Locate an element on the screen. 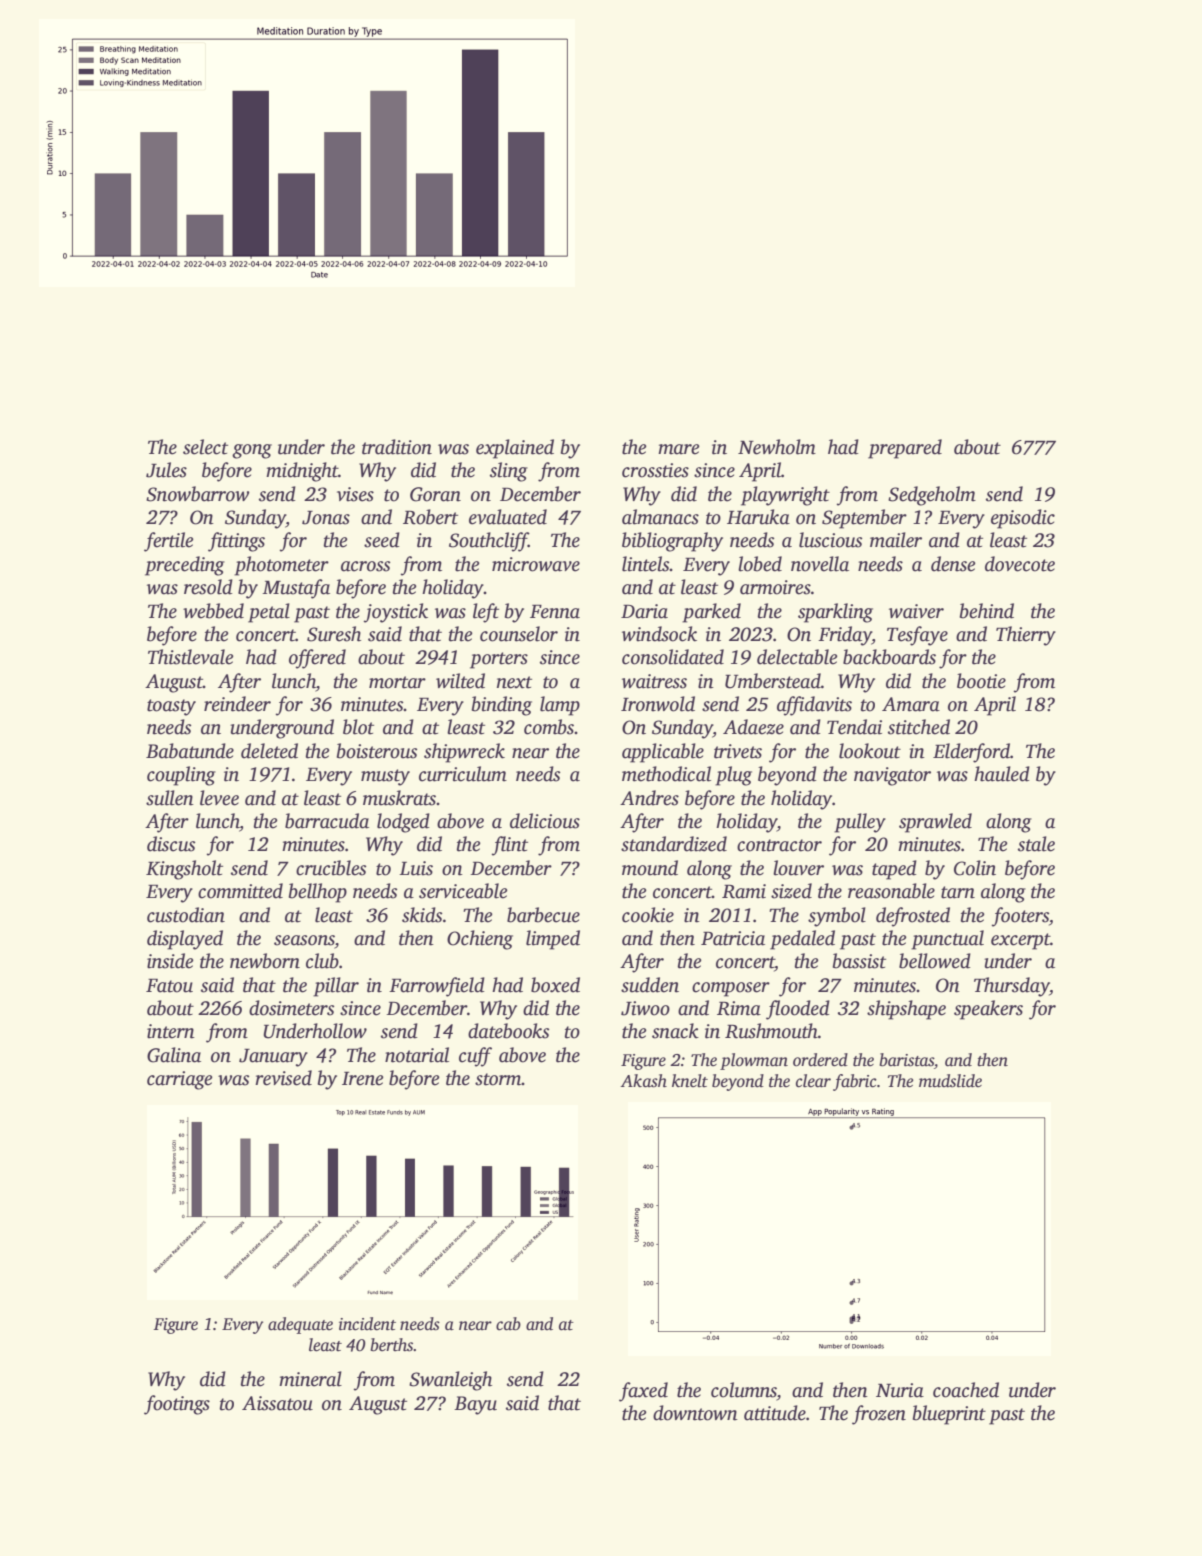 The width and height of the screenshot is (1202, 1556). shipshape is located at coordinates (906, 1010).
